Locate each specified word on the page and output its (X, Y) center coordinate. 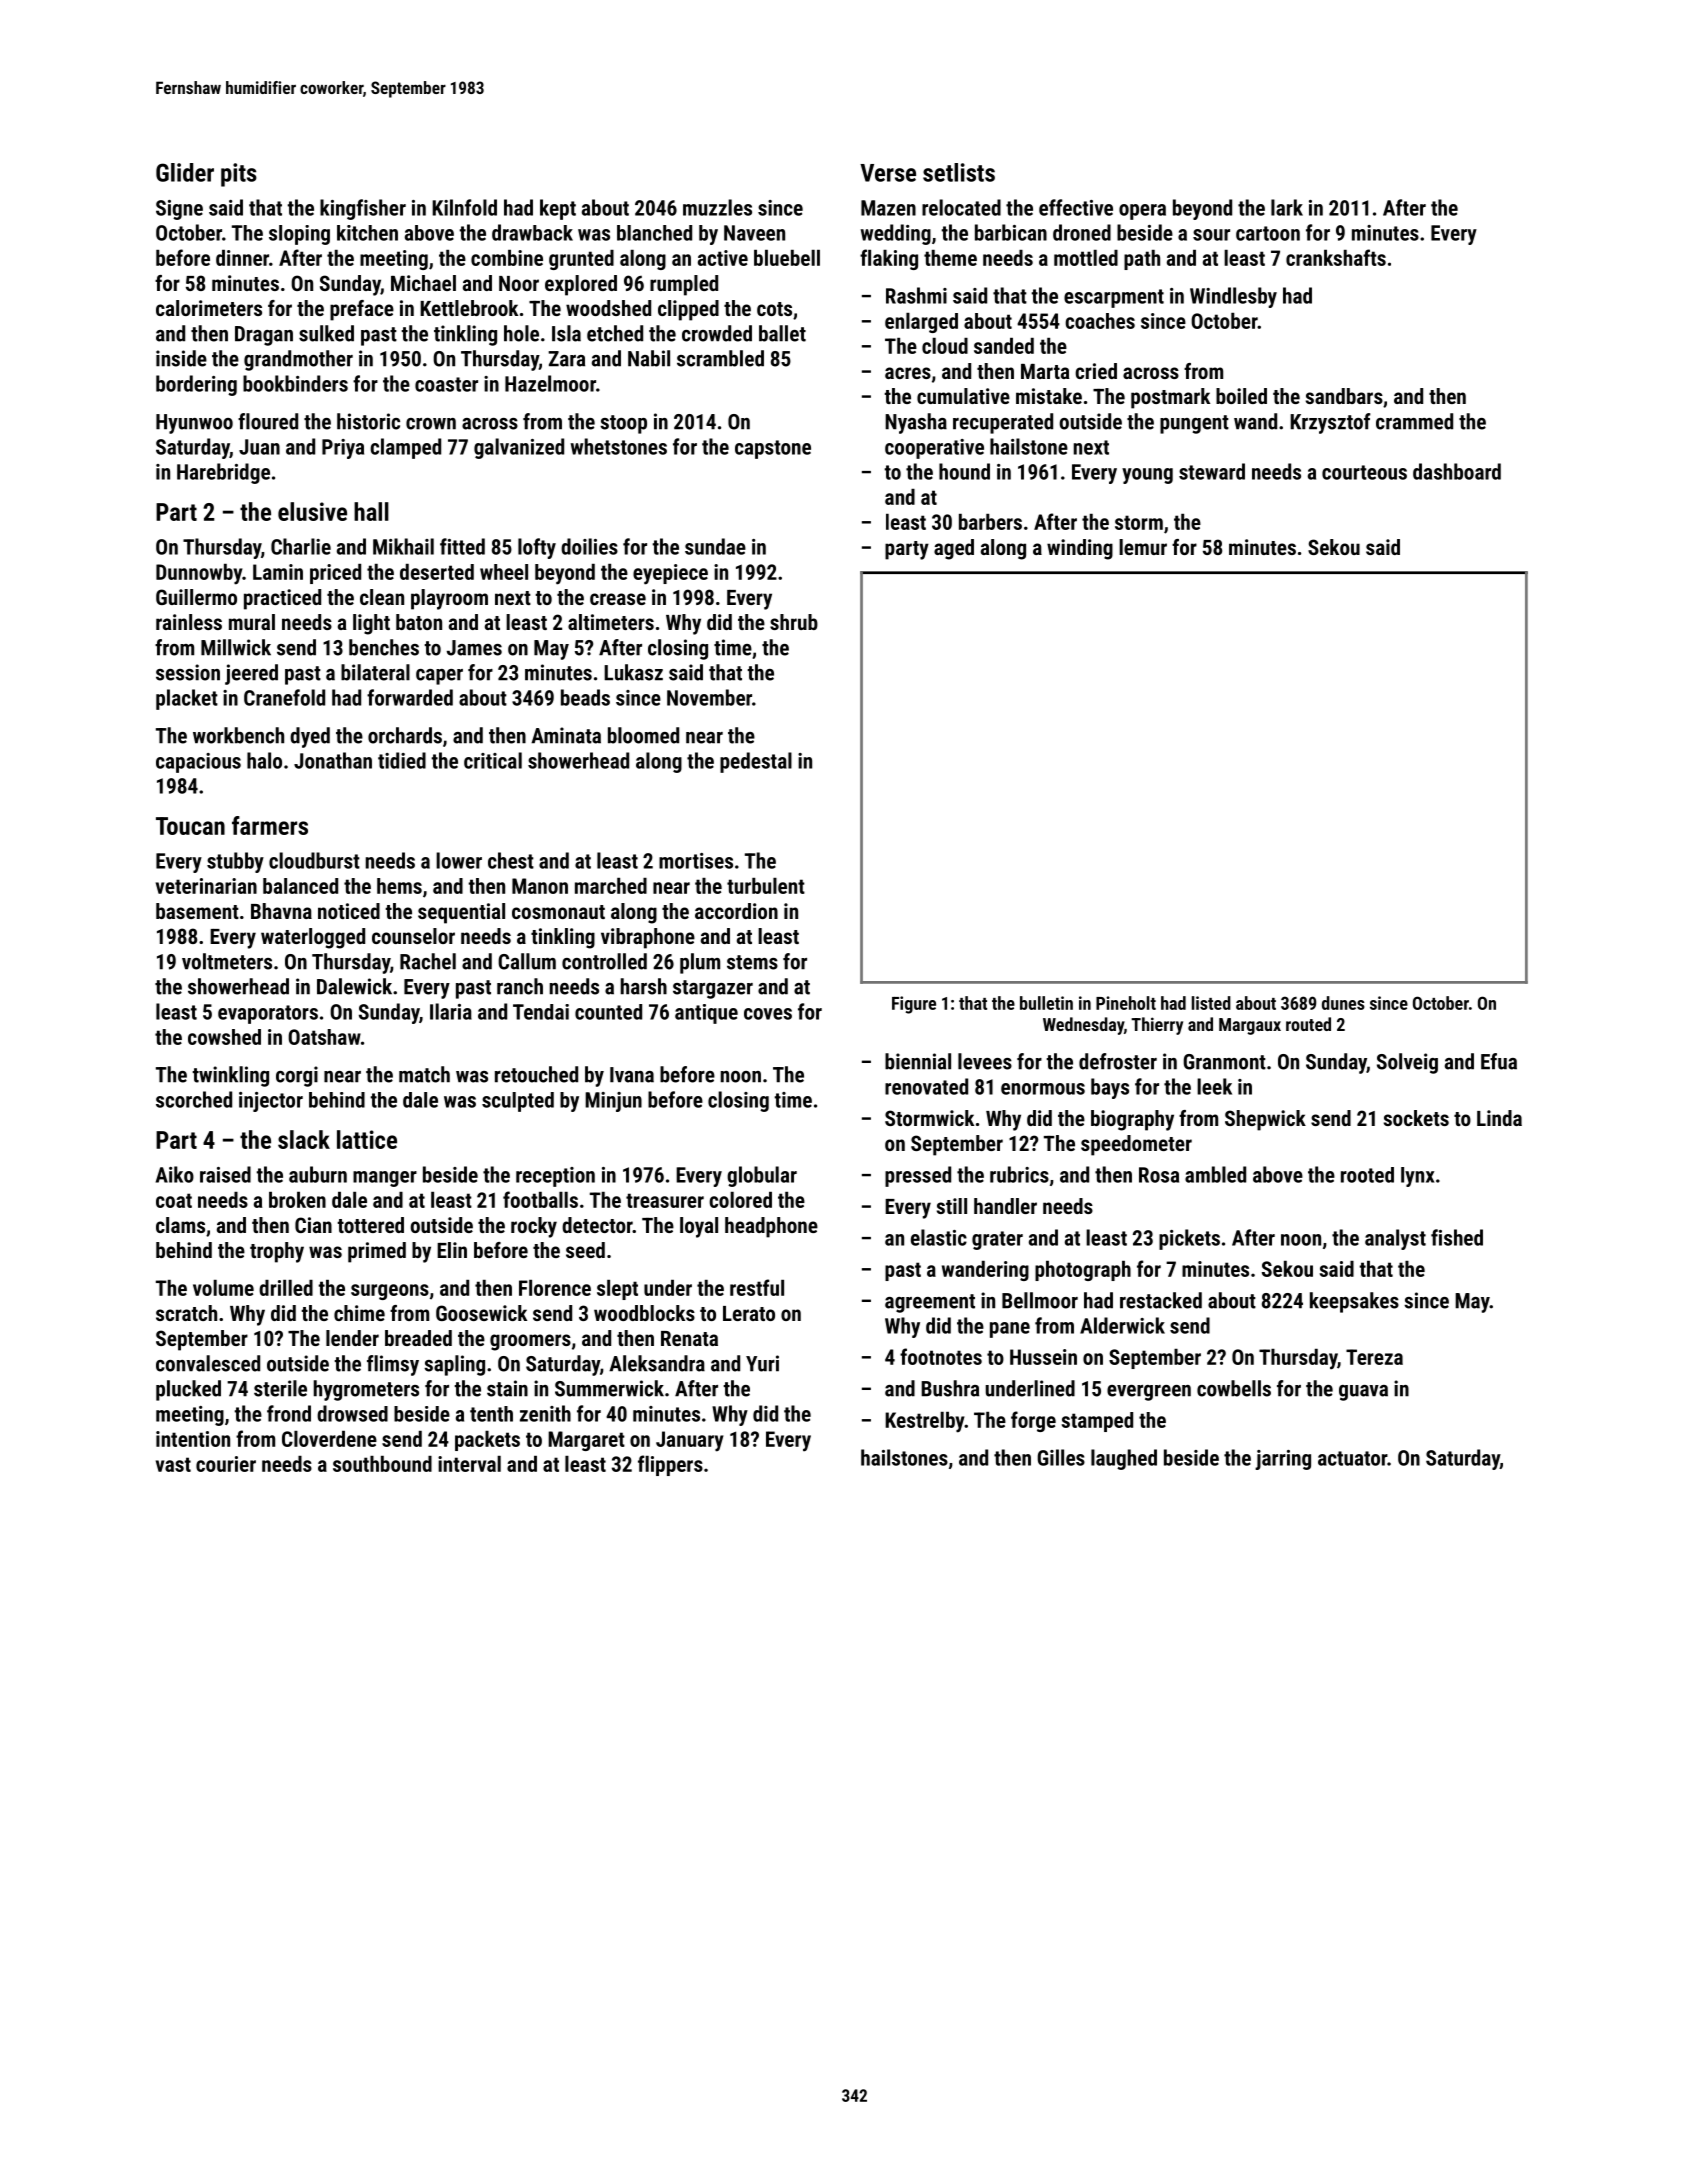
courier (226, 1464)
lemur (1143, 547)
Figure (914, 1005)
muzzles (717, 207)
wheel (504, 572)
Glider (185, 172)
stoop (623, 424)
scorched (194, 1099)
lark (1287, 207)
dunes (1343, 1003)
